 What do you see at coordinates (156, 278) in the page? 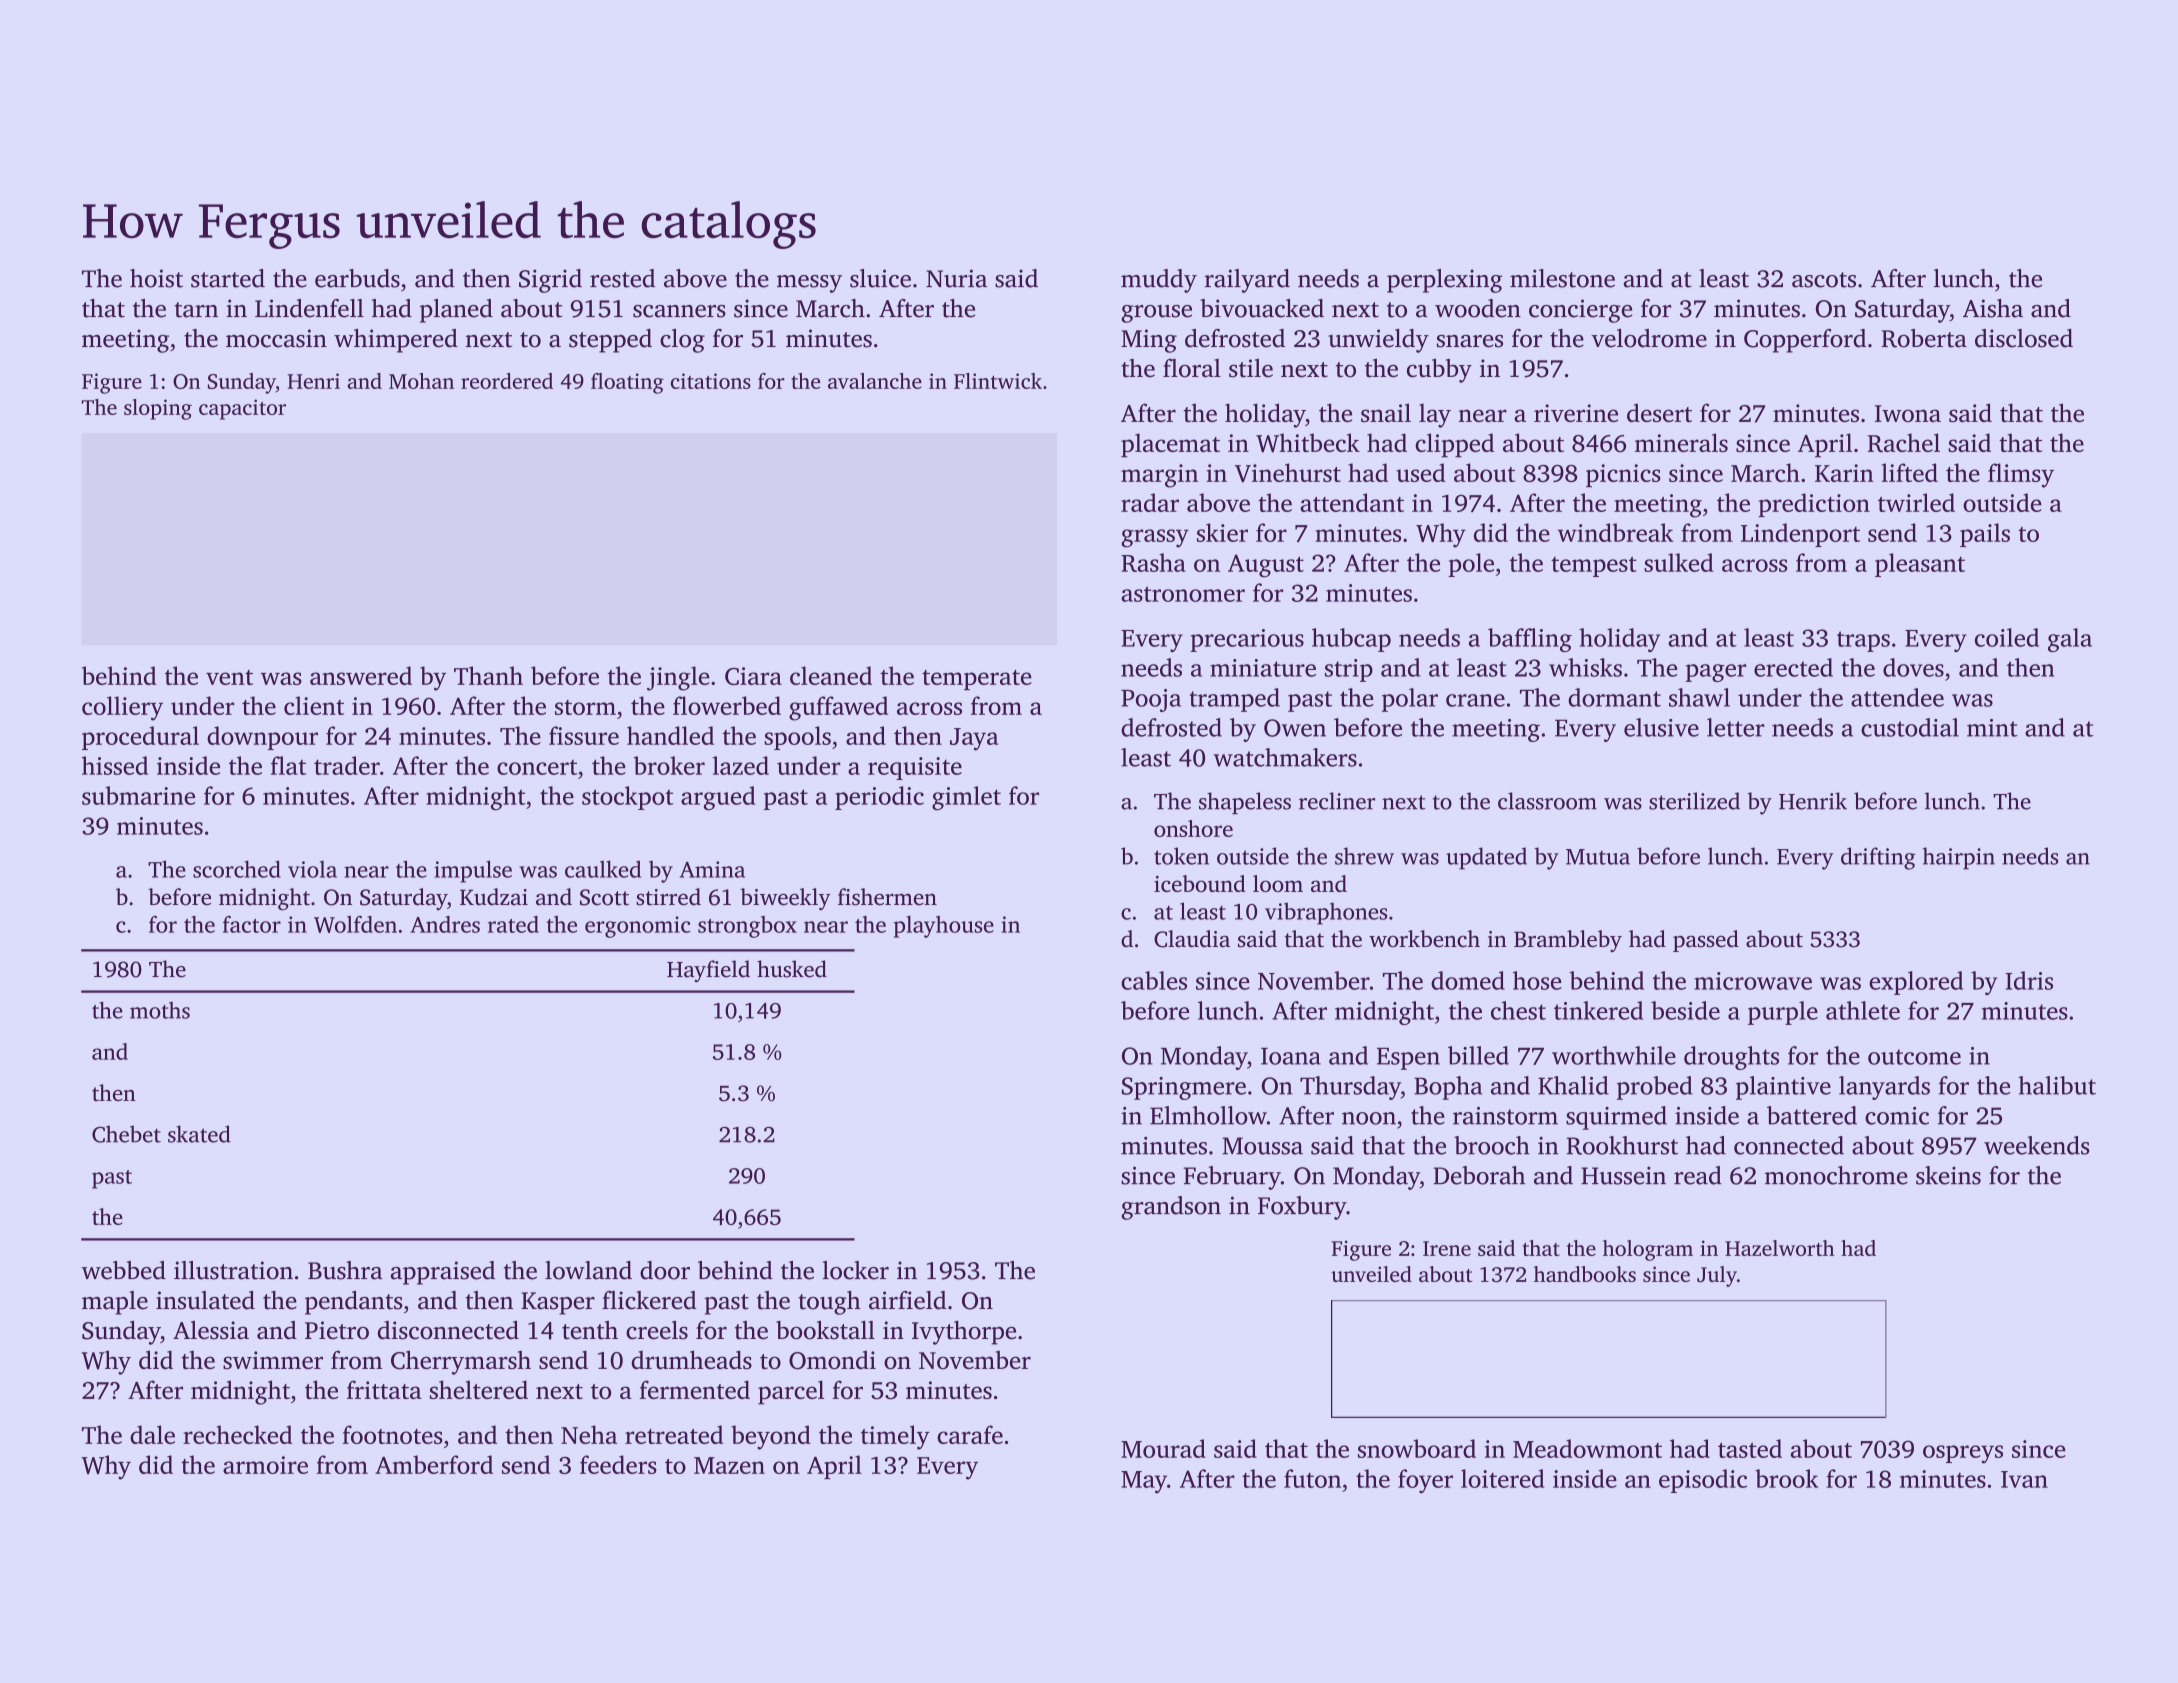
I see `hoist` at bounding box center [156, 278].
